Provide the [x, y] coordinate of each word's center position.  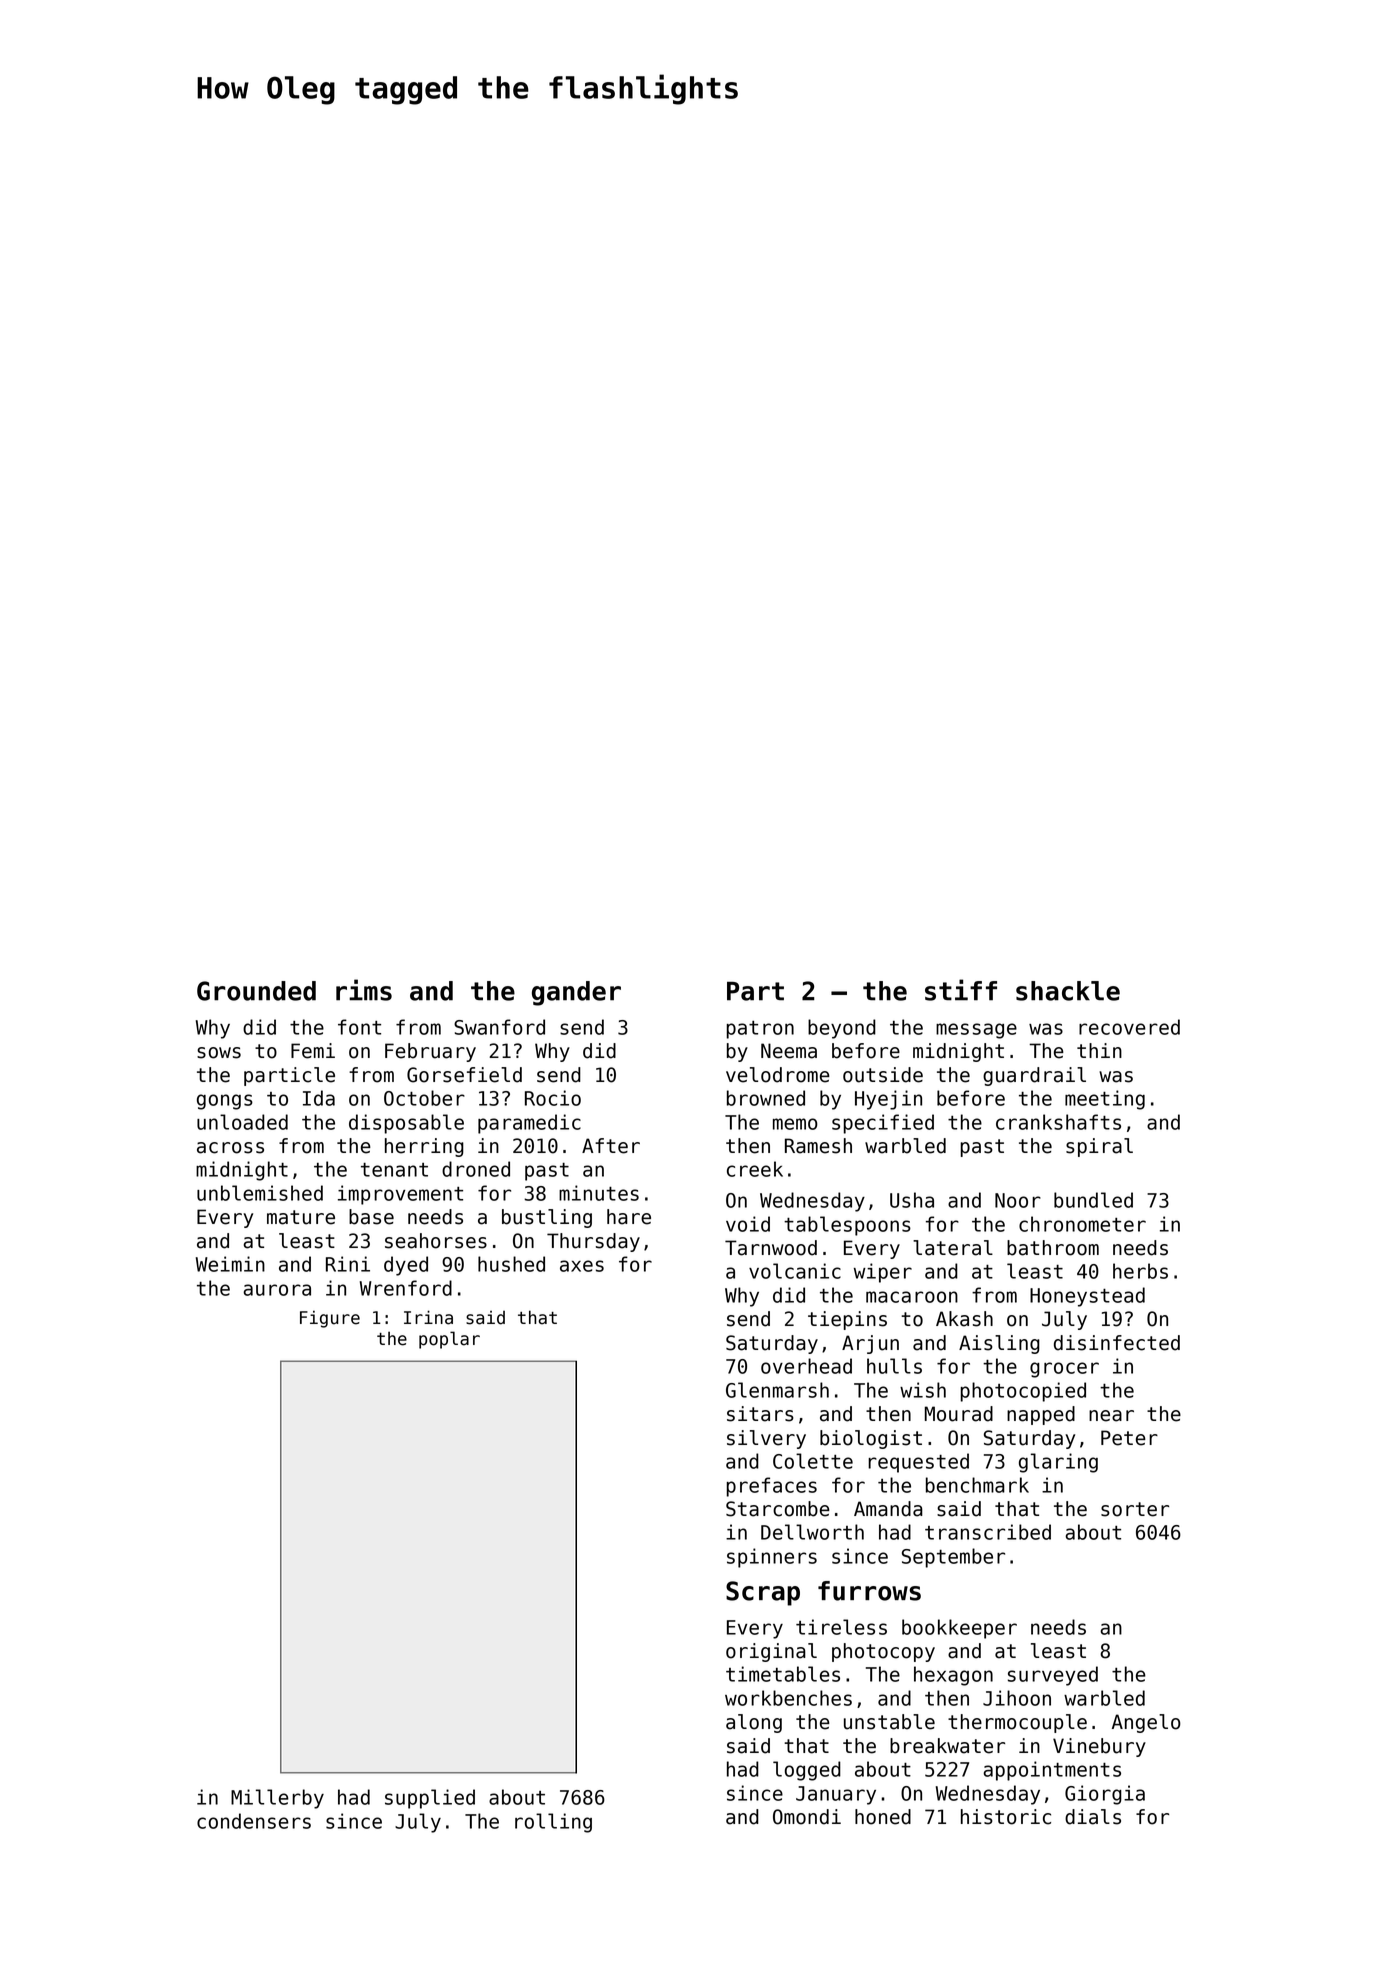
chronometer [1082, 1224]
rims [364, 990]
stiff [961, 990]
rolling [553, 1823]
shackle [1068, 991]
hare [629, 1217]
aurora [277, 1290]
